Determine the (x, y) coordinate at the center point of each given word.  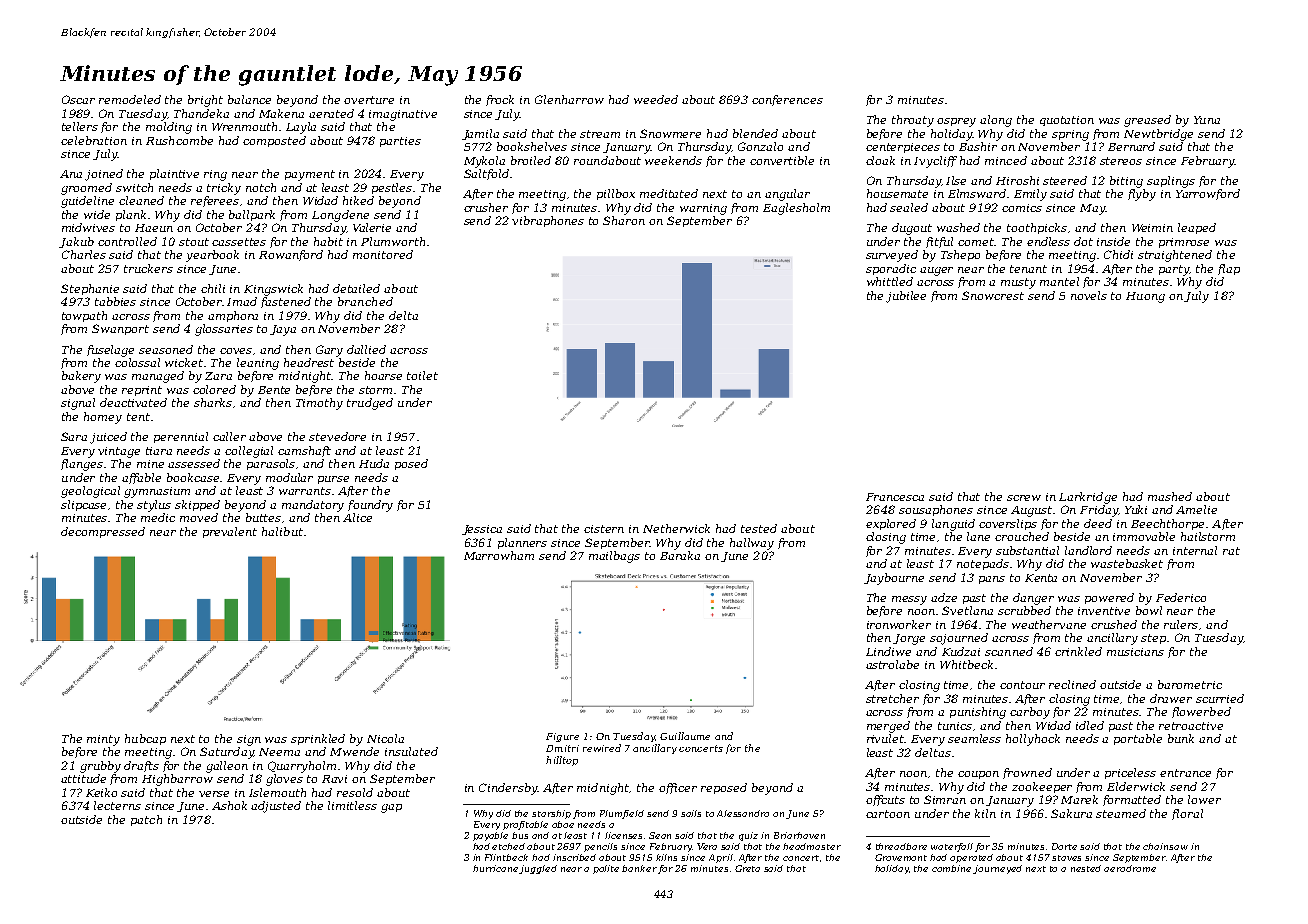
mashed (1170, 496)
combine (951, 868)
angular (787, 195)
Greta (747, 868)
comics (1022, 208)
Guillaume (685, 736)
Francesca (895, 497)
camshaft (304, 451)
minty (103, 740)
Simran (945, 799)
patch (146, 820)
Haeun (154, 228)
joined (104, 175)
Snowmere (670, 133)
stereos (1121, 161)
